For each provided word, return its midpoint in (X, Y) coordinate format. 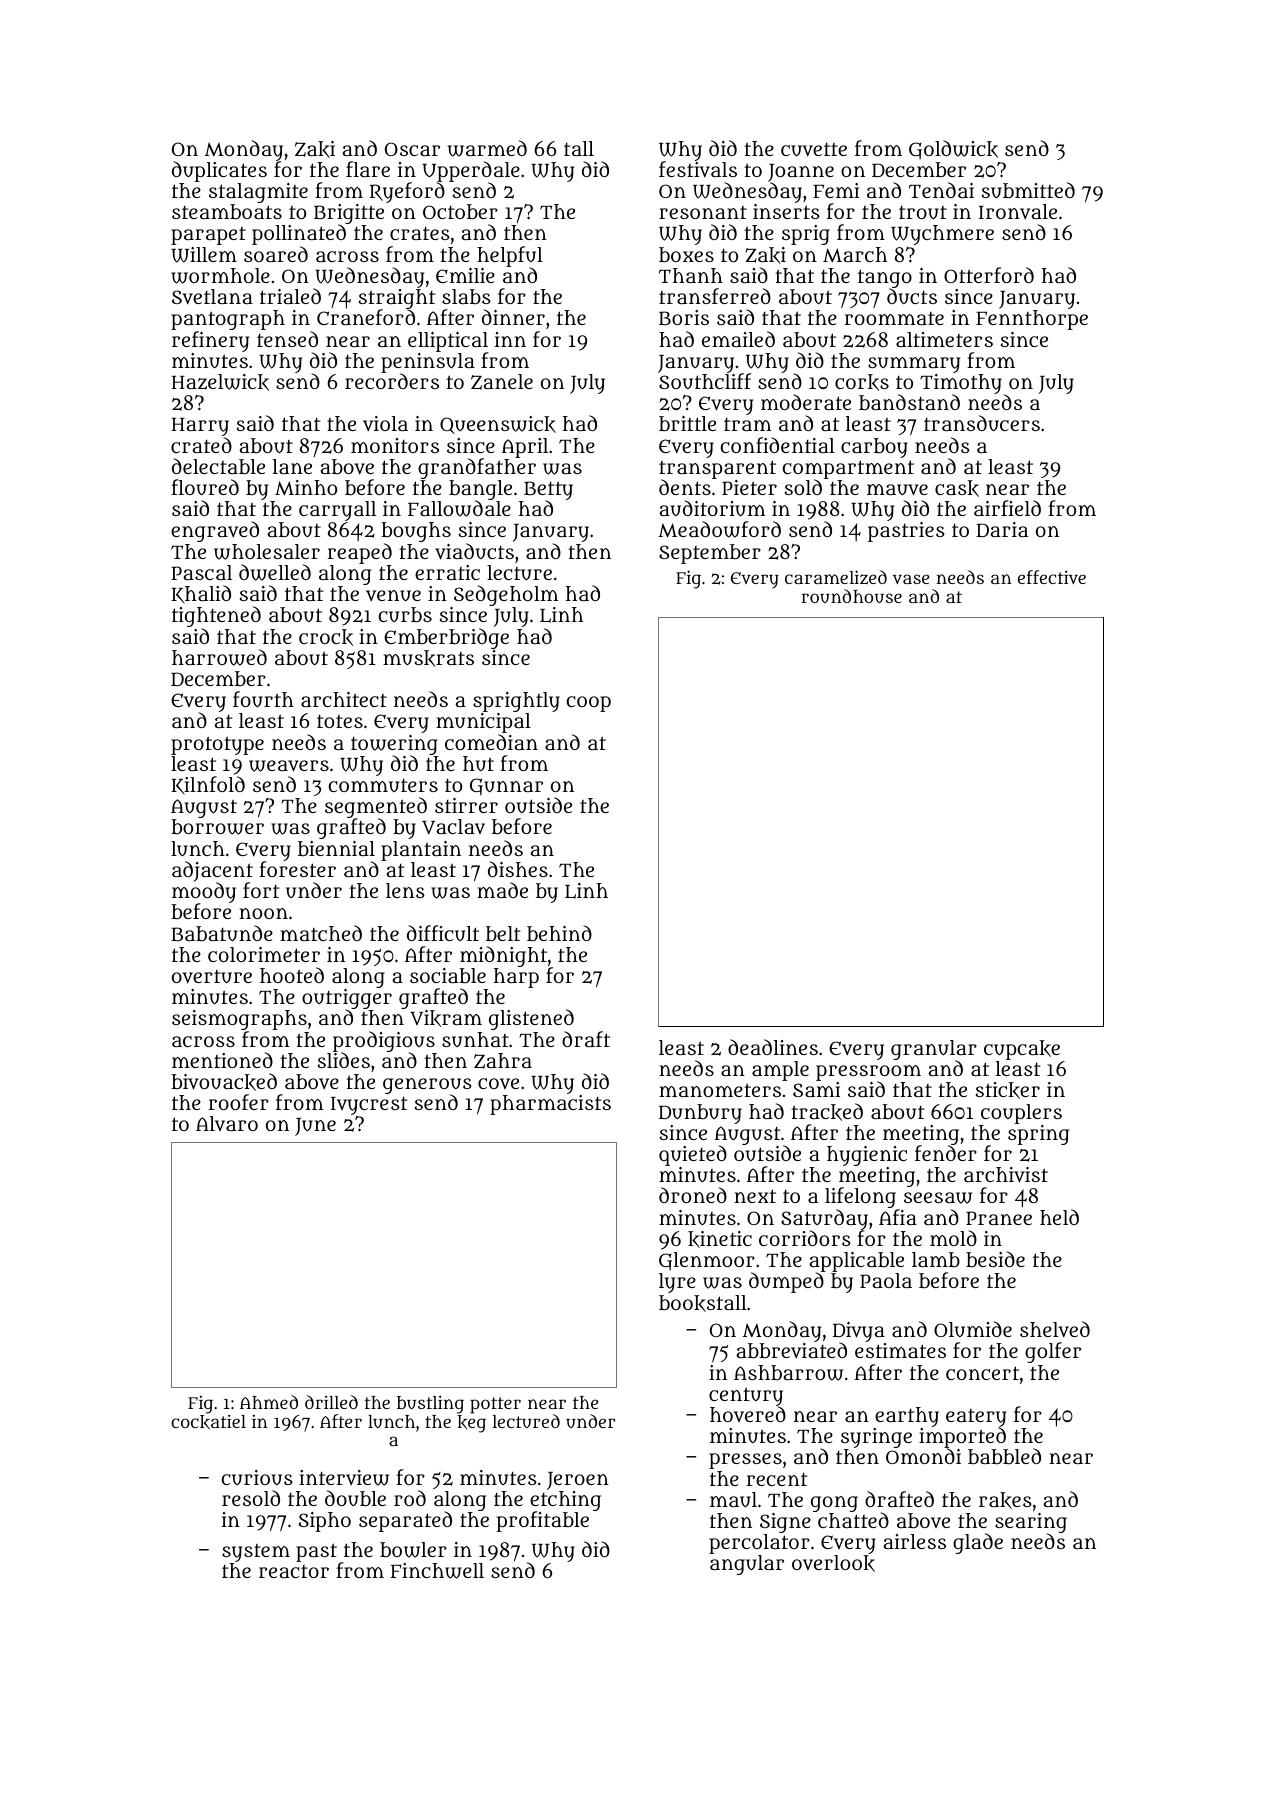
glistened (531, 1019)
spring (1038, 1135)
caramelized (836, 577)
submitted (1028, 190)
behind (559, 933)
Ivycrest (369, 1106)
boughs (416, 532)
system (256, 1553)
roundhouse (851, 596)
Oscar (412, 149)
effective (1052, 577)
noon (263, 913)
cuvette (814, 150)
